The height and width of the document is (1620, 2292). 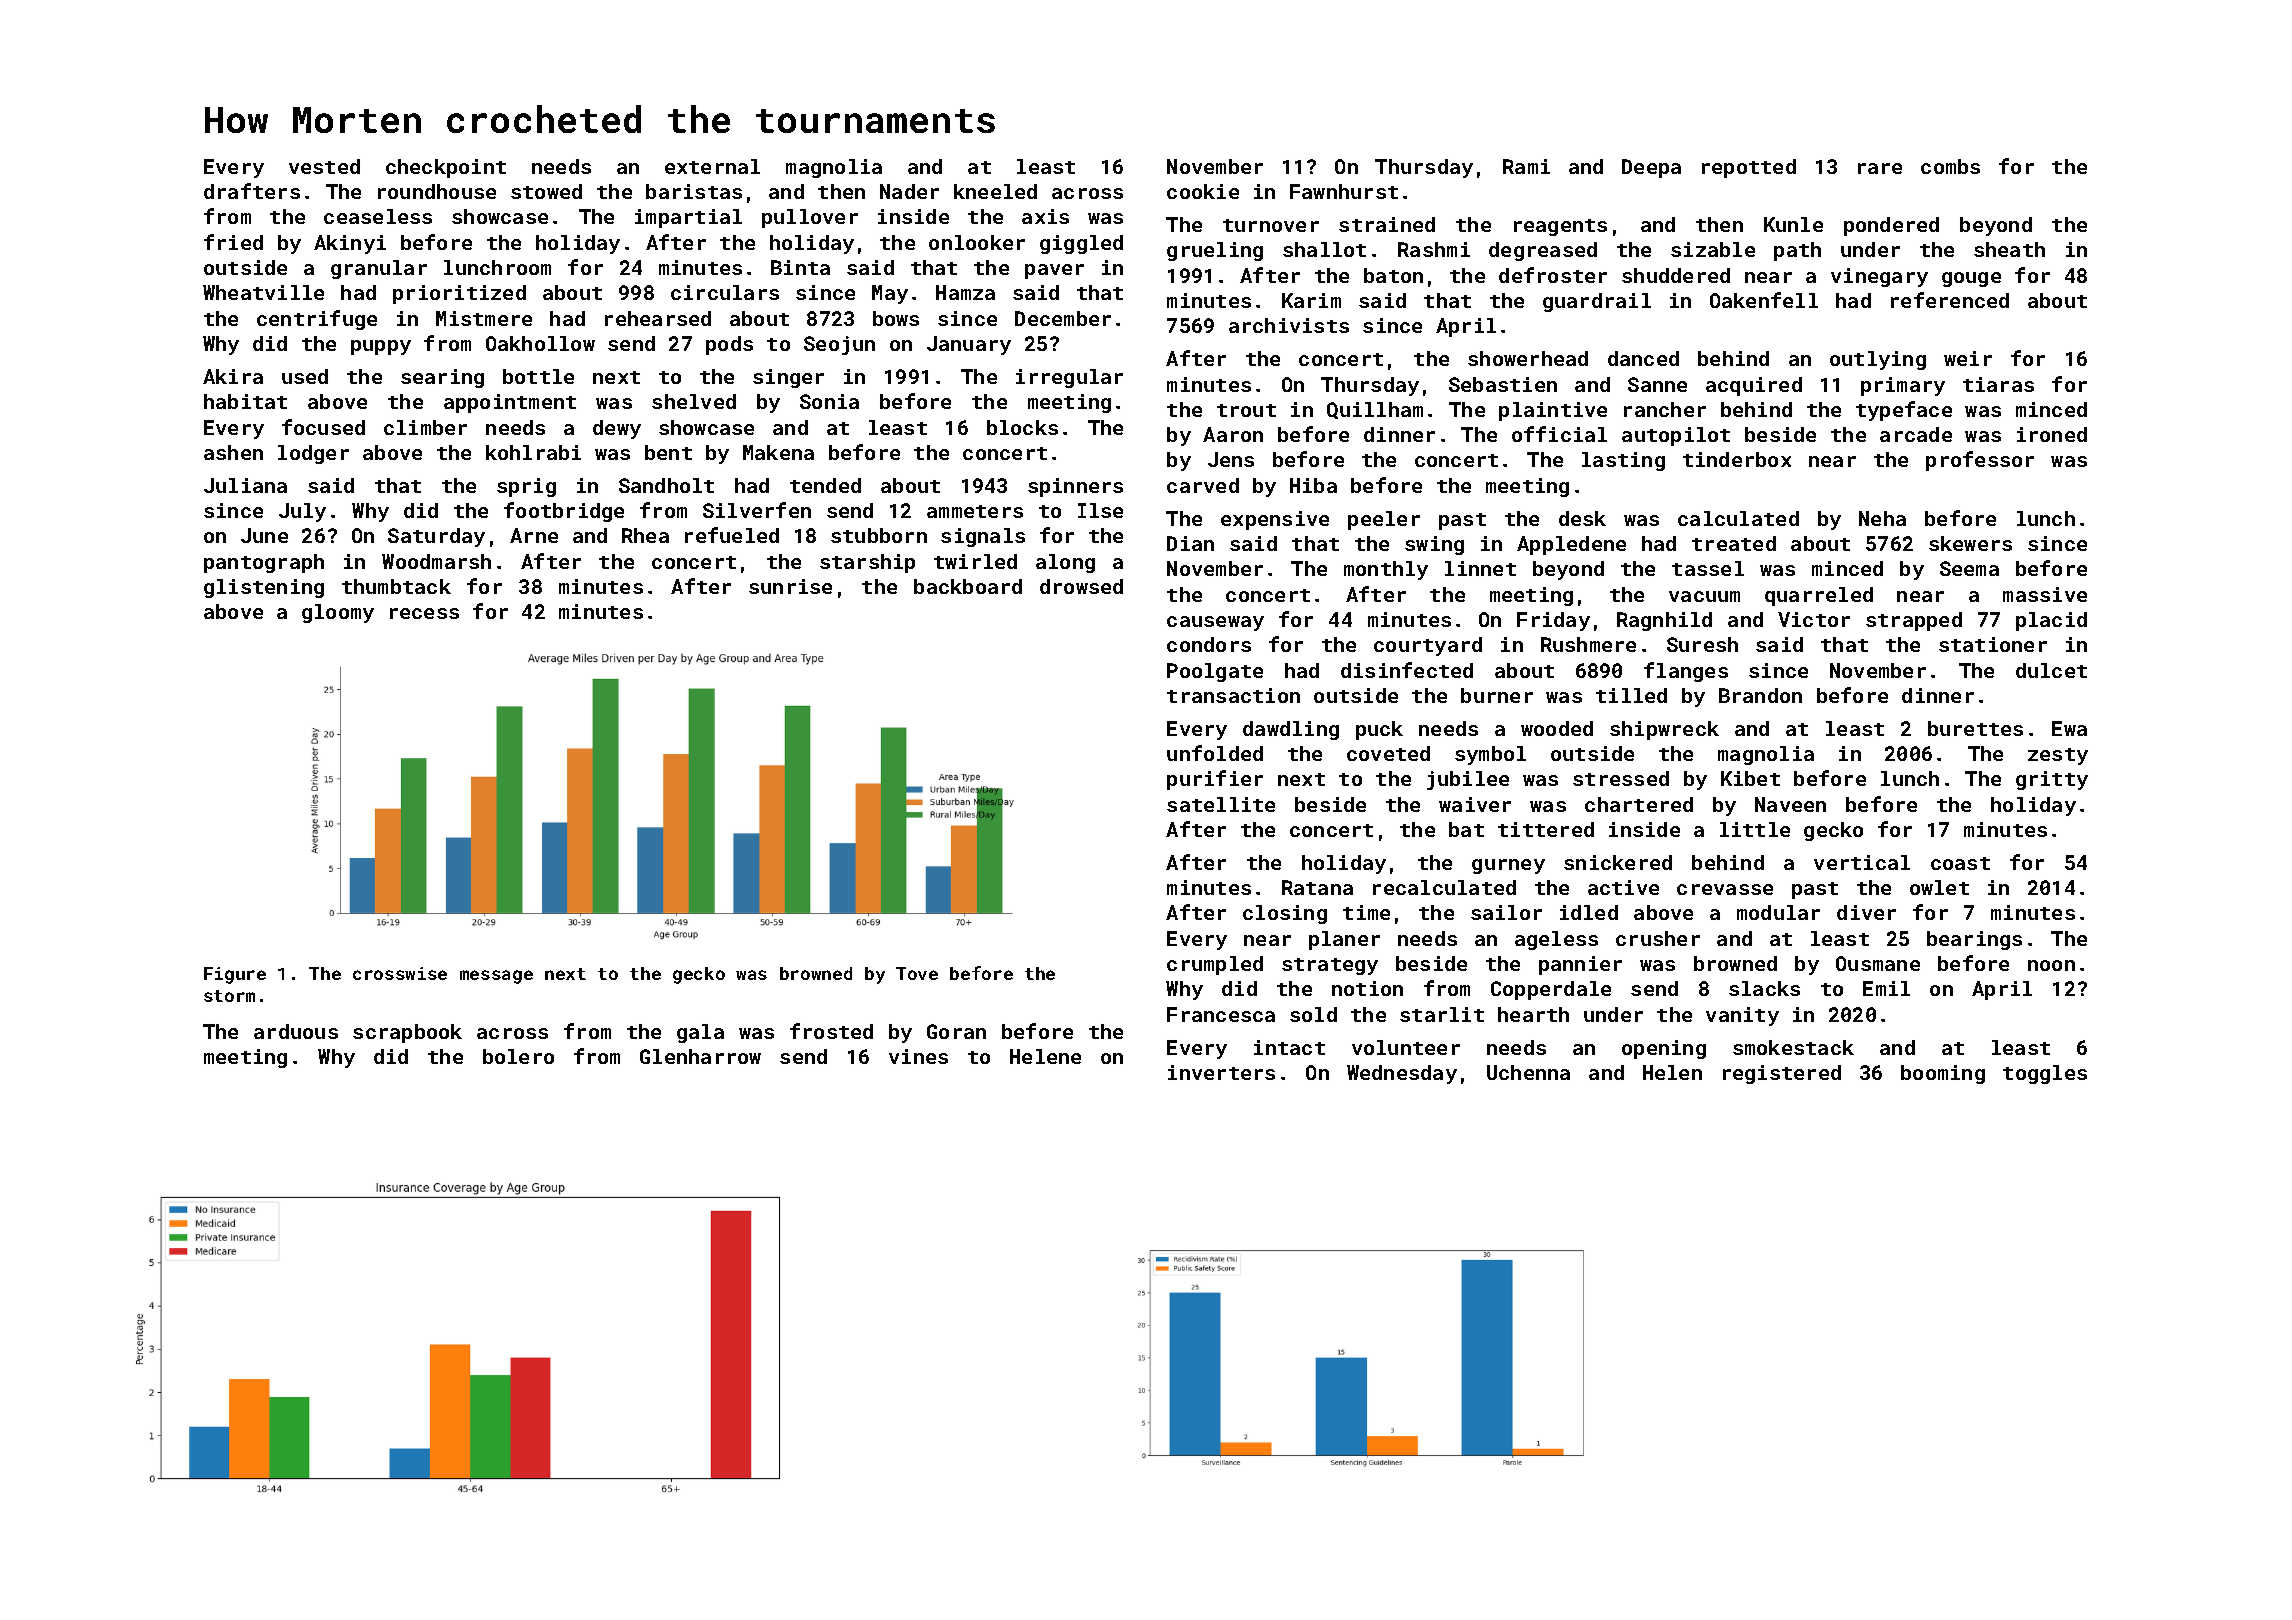 What do you see at coordinates (1054, 271) in the document?
I see `paver` at bounding box center [1054, 271].
